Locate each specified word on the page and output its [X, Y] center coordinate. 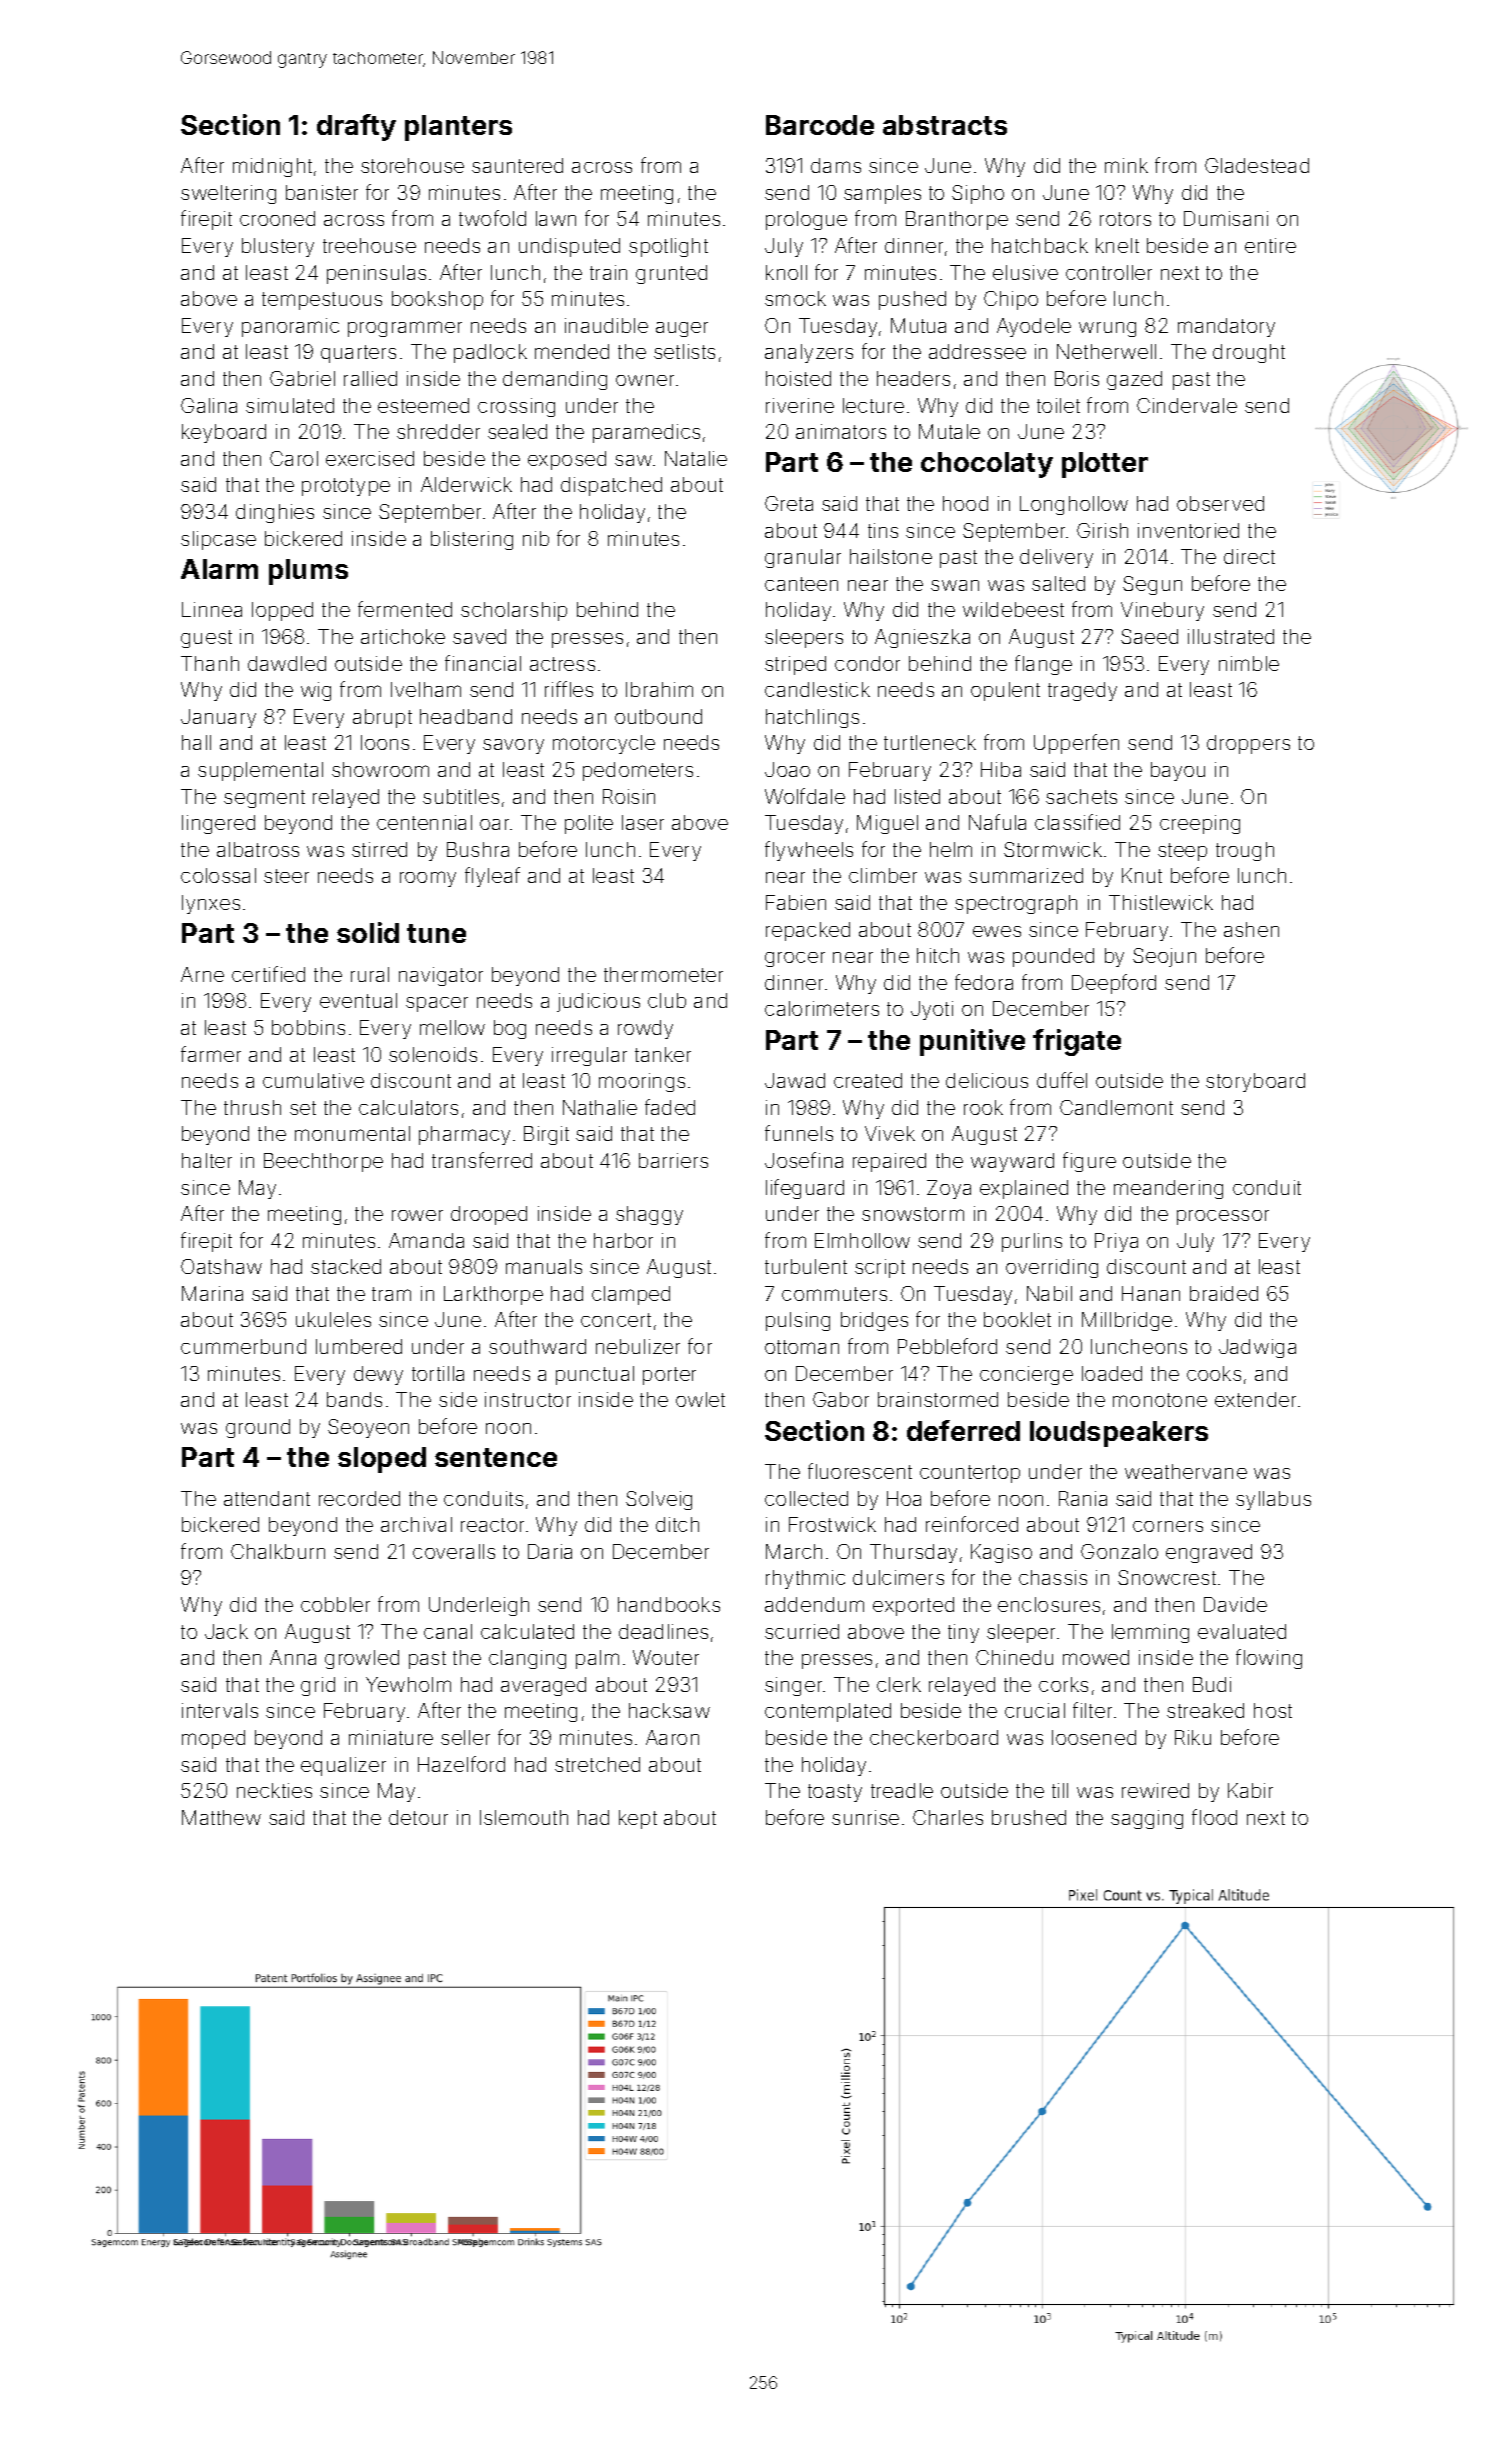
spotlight [668, 247]
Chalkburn [278, 1551]
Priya [1116, 1242]
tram [391, 1294]
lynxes [211, 904]
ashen [1251, 929]
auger [682, 329]
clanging [527, 1659]
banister [322, 192]
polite [589, 824]
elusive [1025, 272]
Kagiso [1001, 1553]
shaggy [649, 1215]
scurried [802, 1631]
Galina [209, 405]
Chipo [1011, 300]
